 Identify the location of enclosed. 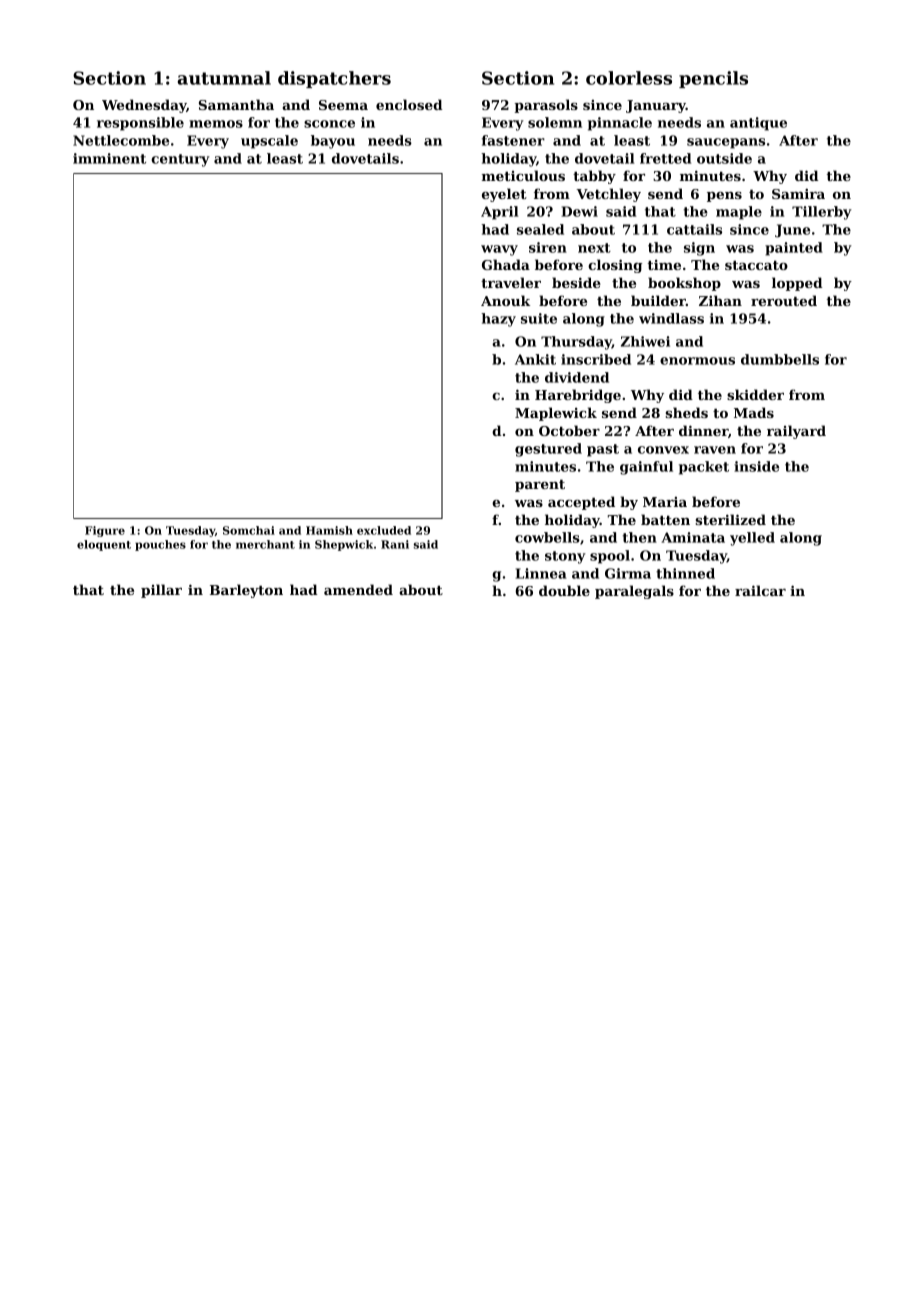
(409, 104).
